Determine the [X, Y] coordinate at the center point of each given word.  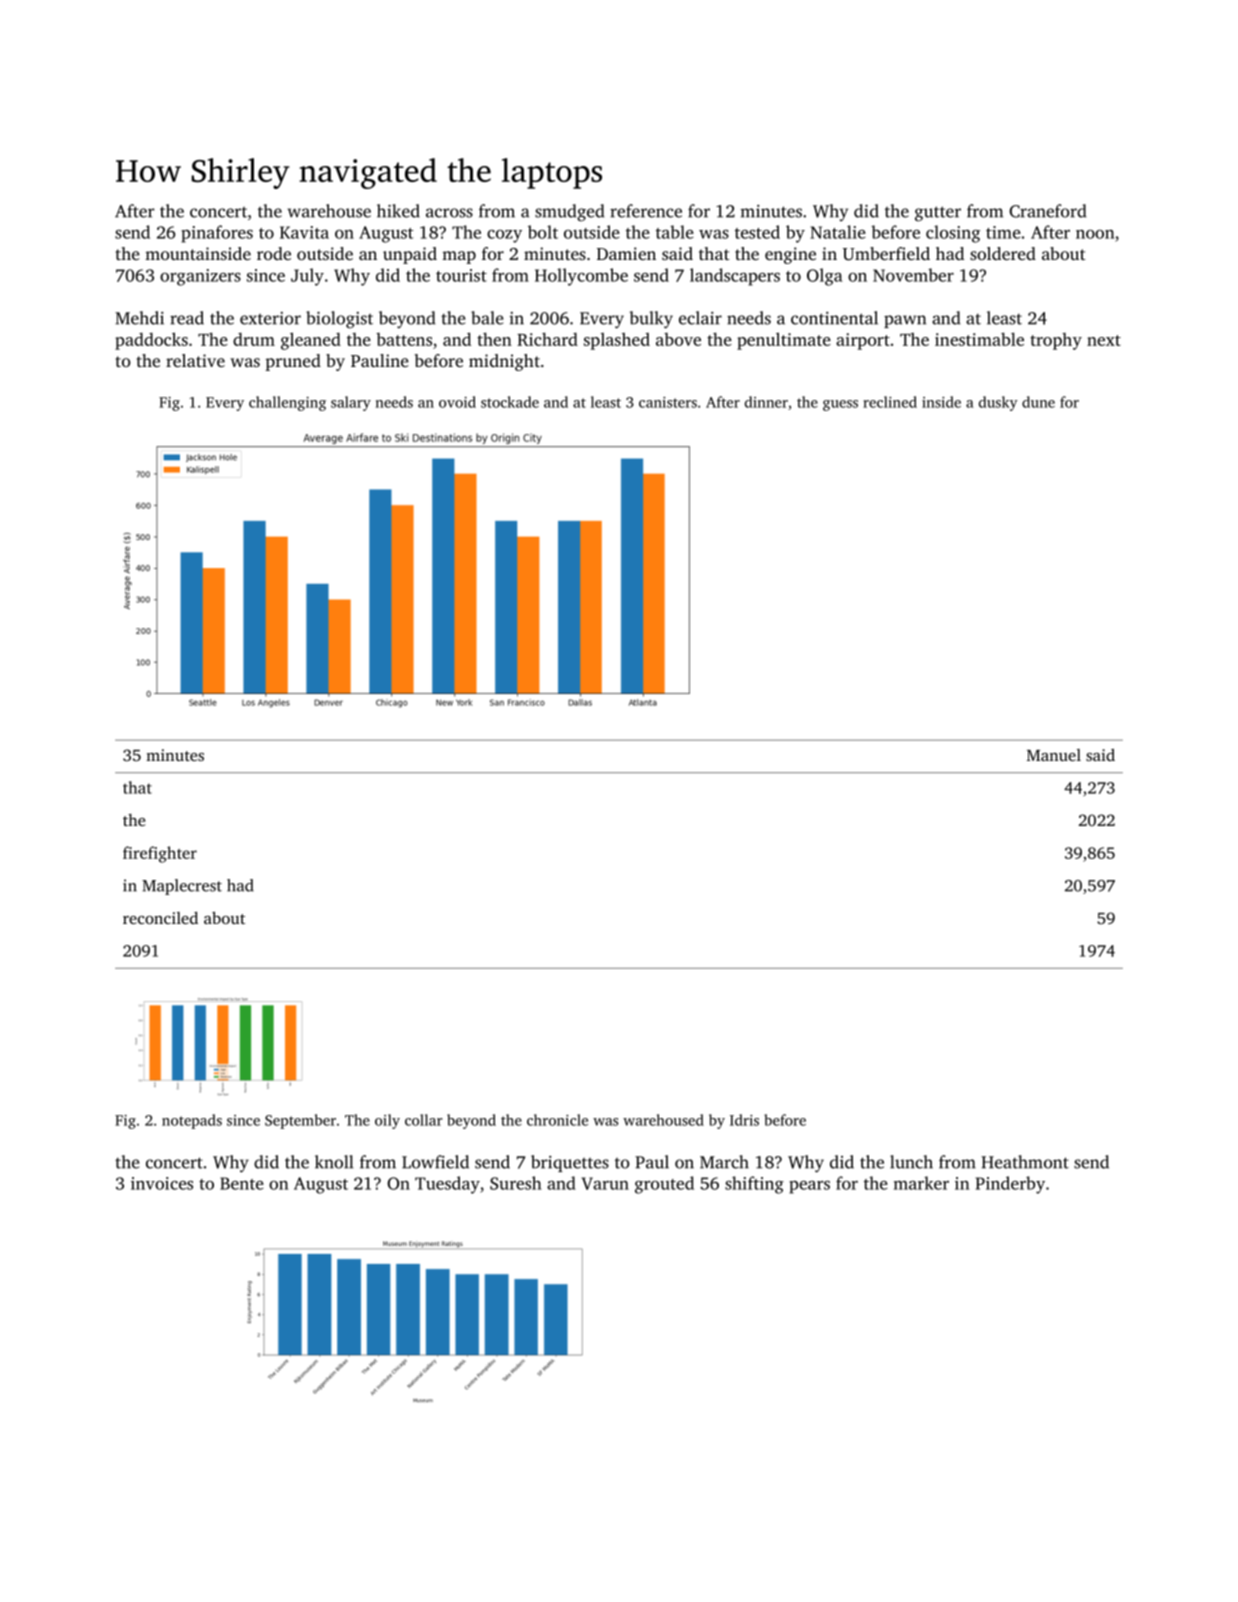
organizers [200, 277]
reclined [890, 402]
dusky [998, 403]
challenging [287, 403]
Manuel [1054, 755]
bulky [651, 320]
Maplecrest [182, 887]
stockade [510, 402]
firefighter [160, 854]
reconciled [160, 918]
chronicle [557, 1120]
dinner [766, 402]
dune [1038, 402]
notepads [192, 1121]
